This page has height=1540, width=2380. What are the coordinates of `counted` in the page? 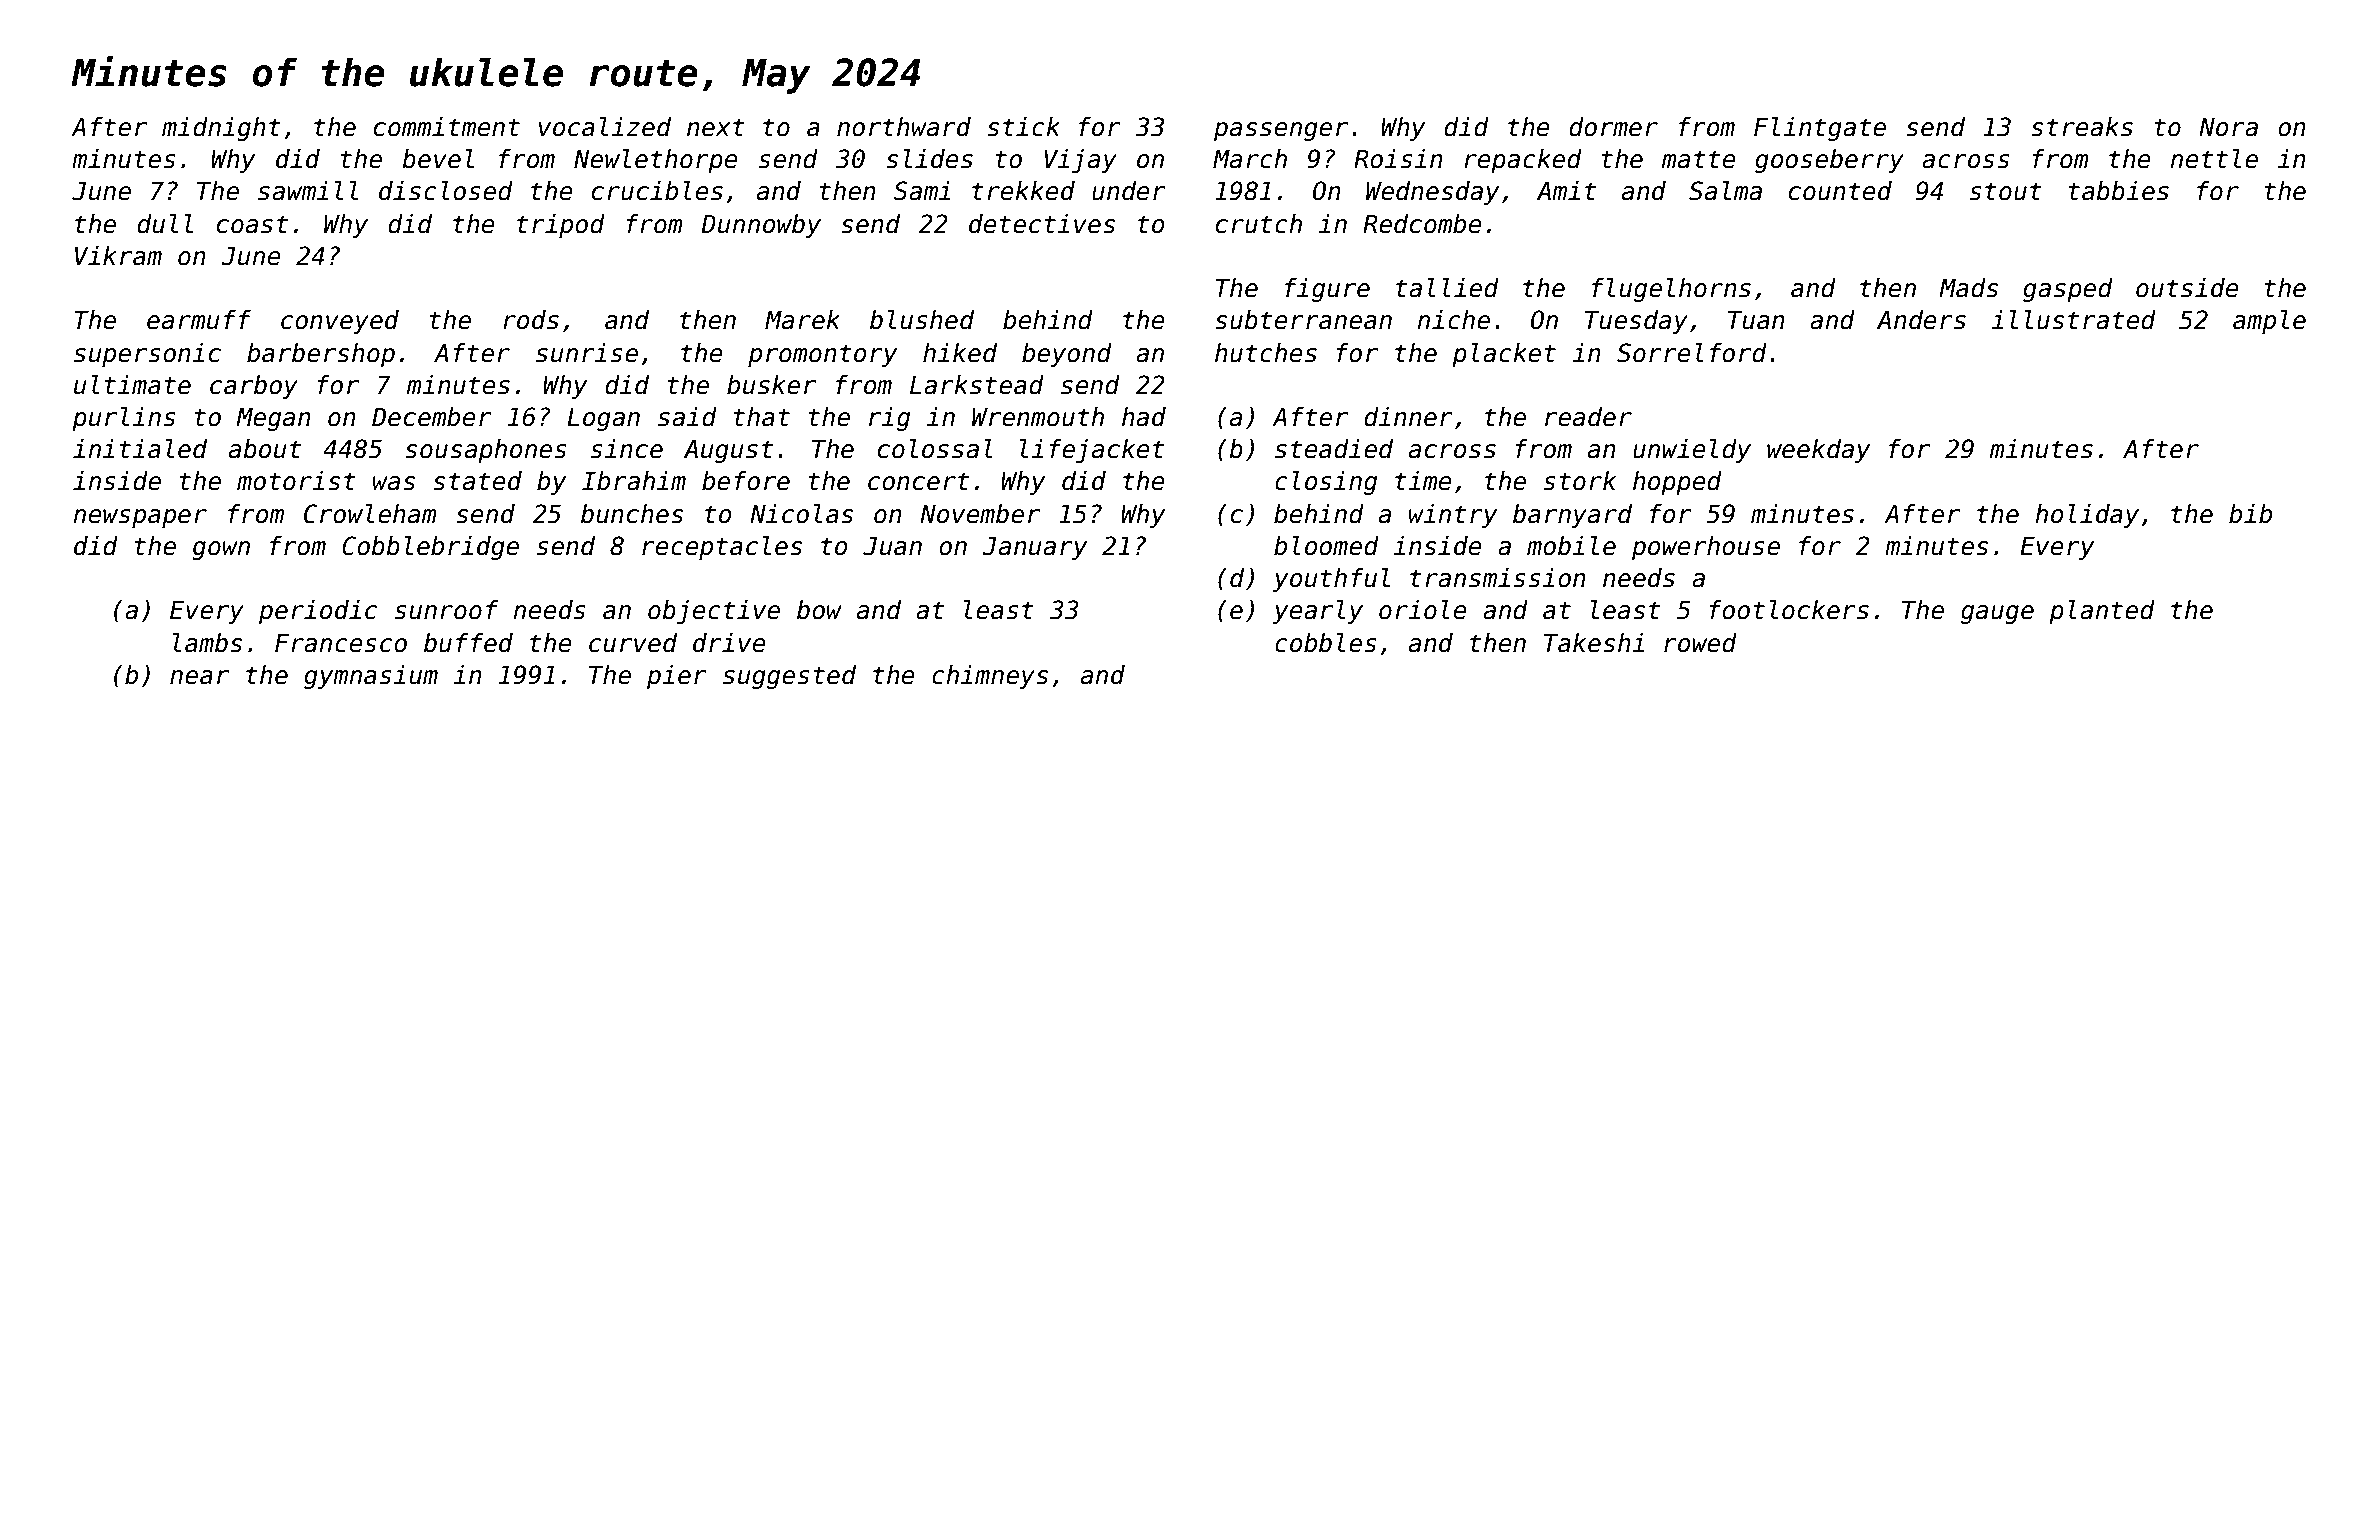 It's located at (1840, 191).
